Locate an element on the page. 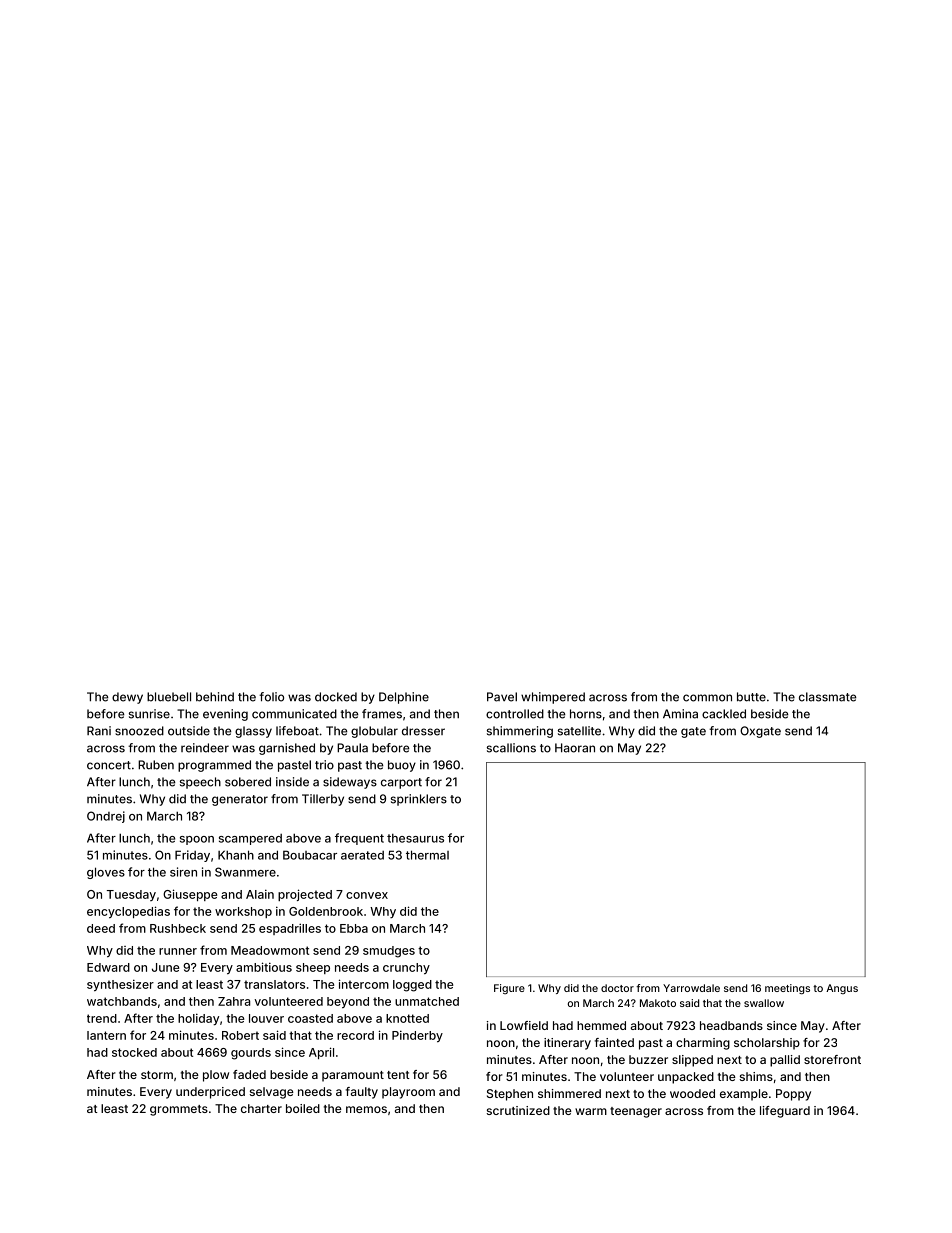 This page has height=1233, width=952. grommets is located at coordinates (179, 1110).
